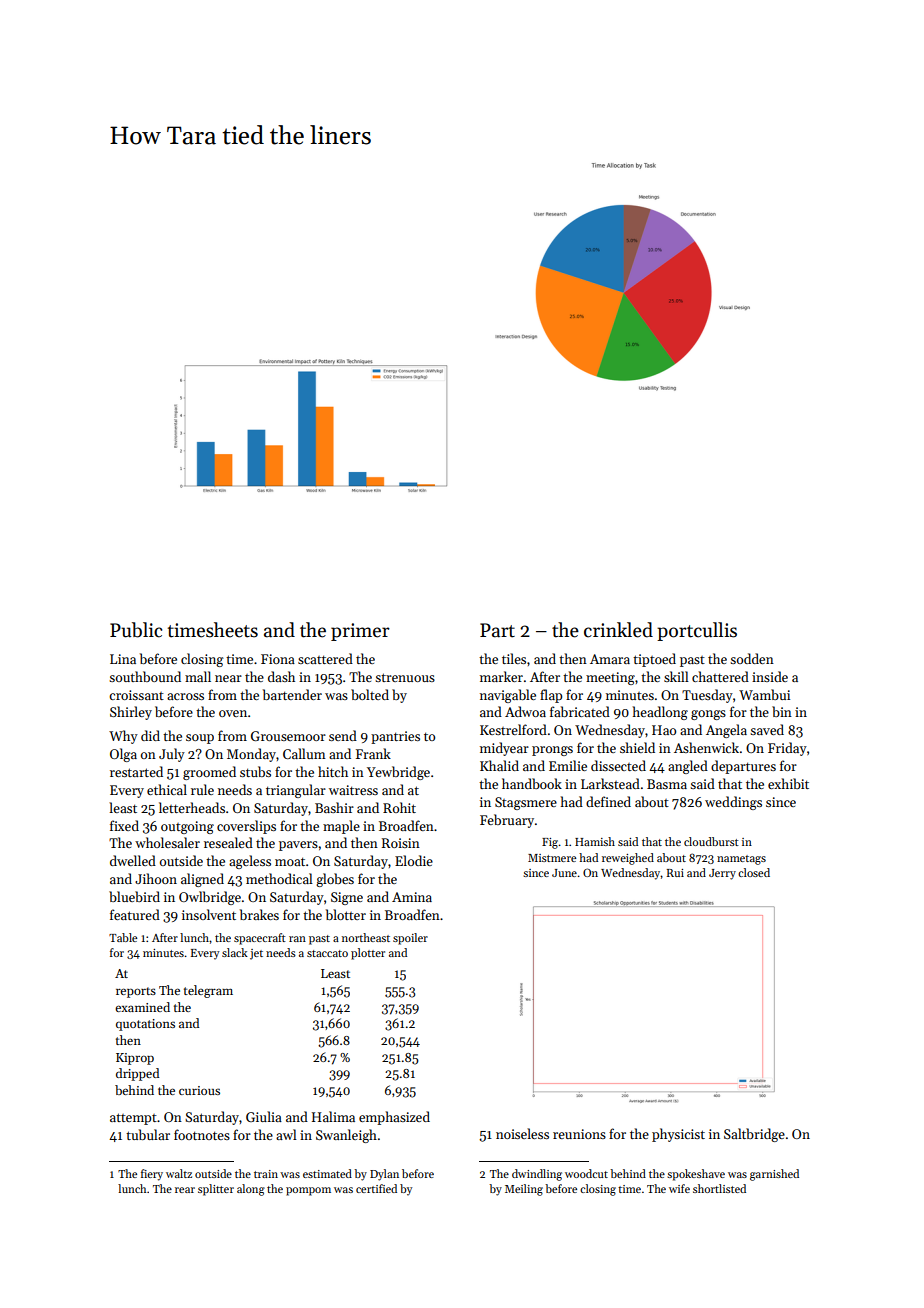 This image has height=1308, width=924. I want to click on Wambui, so click(764, 694).
